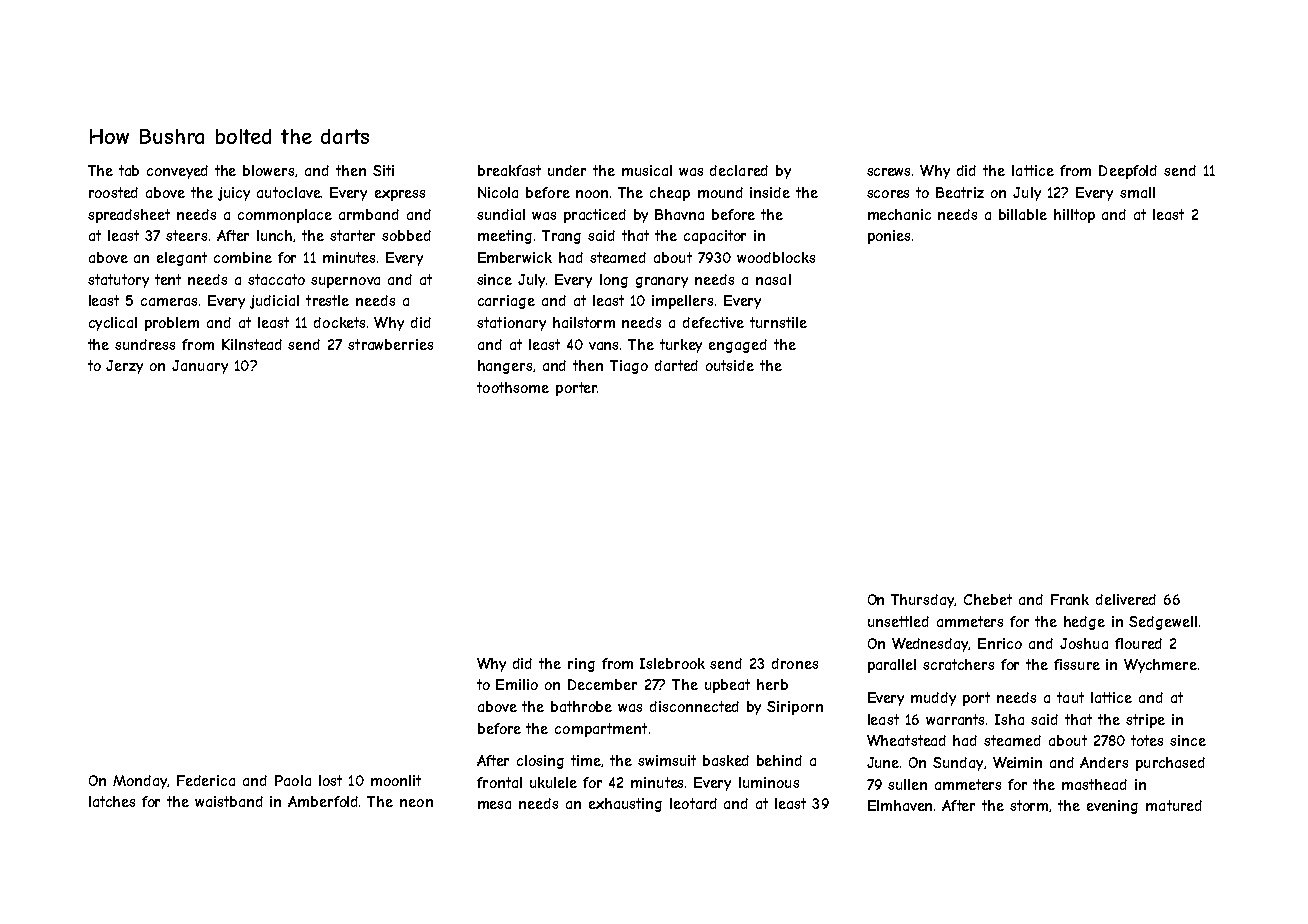  I want to click on Deepfold, so click(1128, 172).
